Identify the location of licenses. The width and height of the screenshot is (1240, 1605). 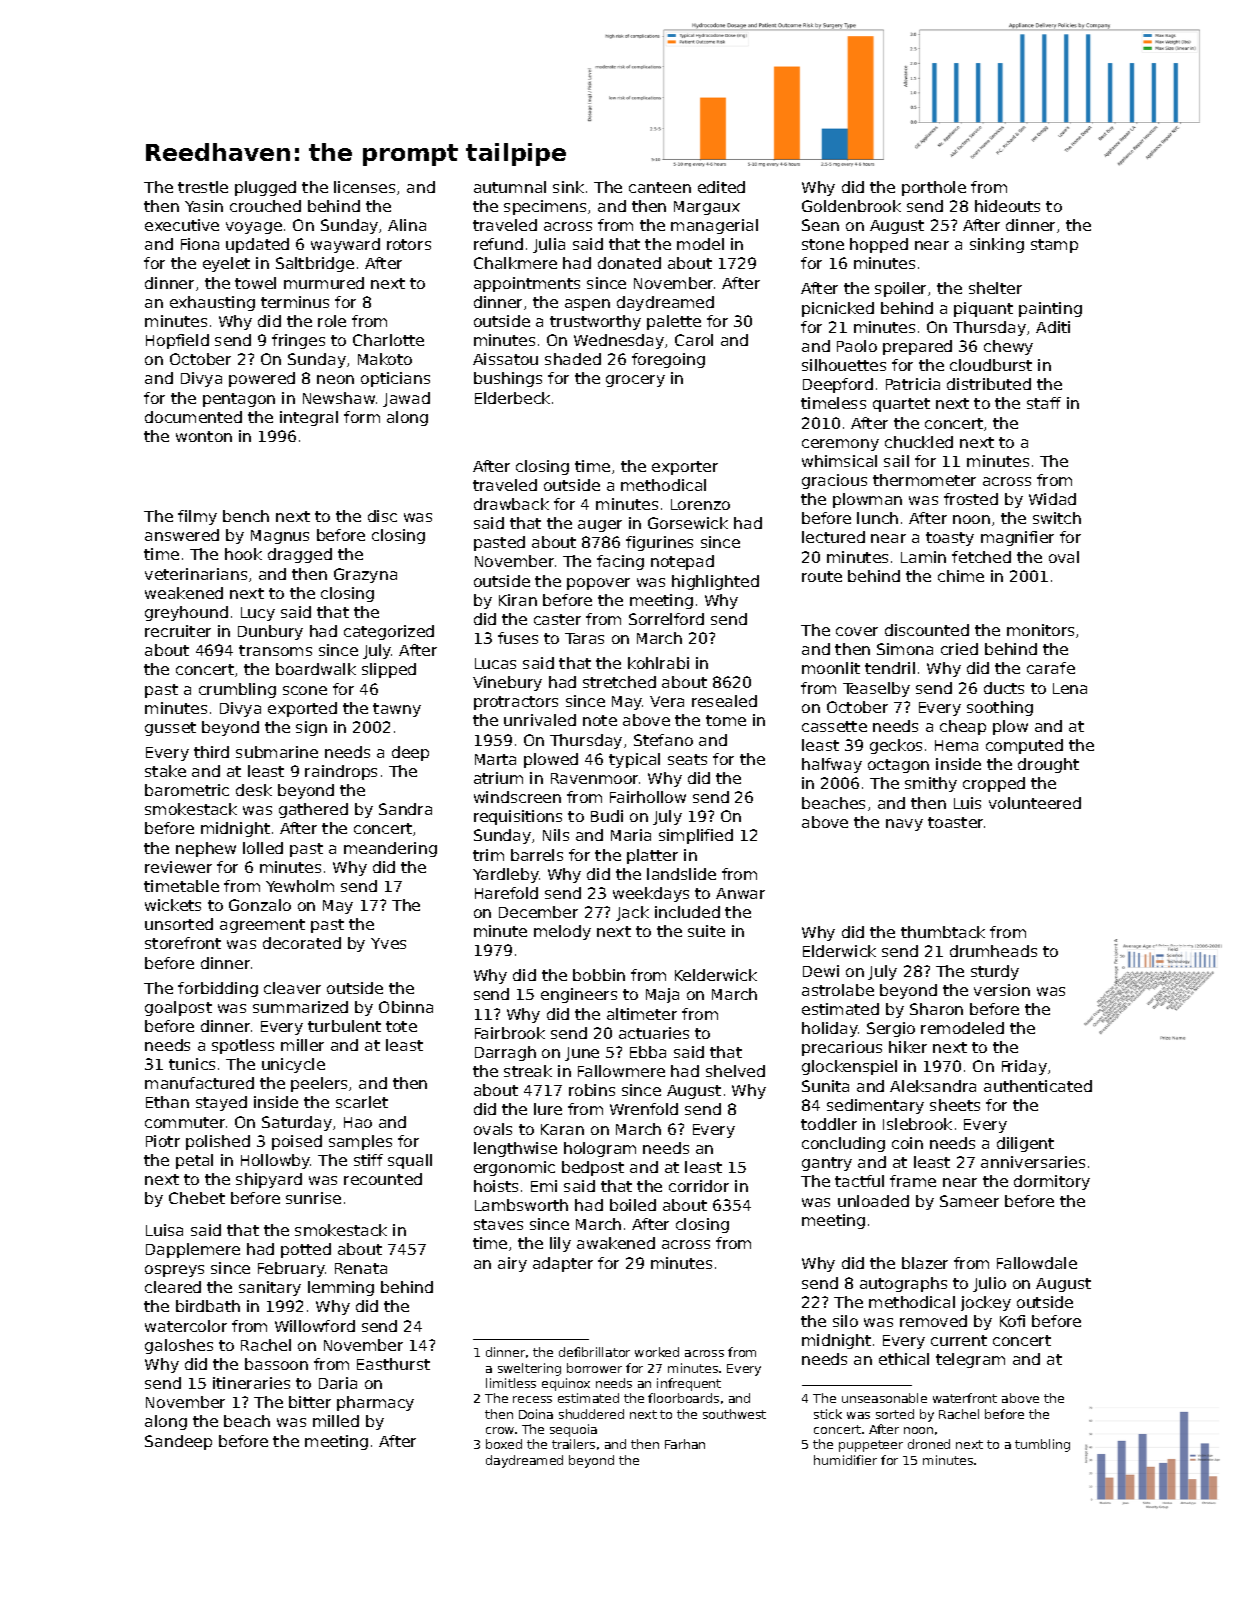
(364, 187).
